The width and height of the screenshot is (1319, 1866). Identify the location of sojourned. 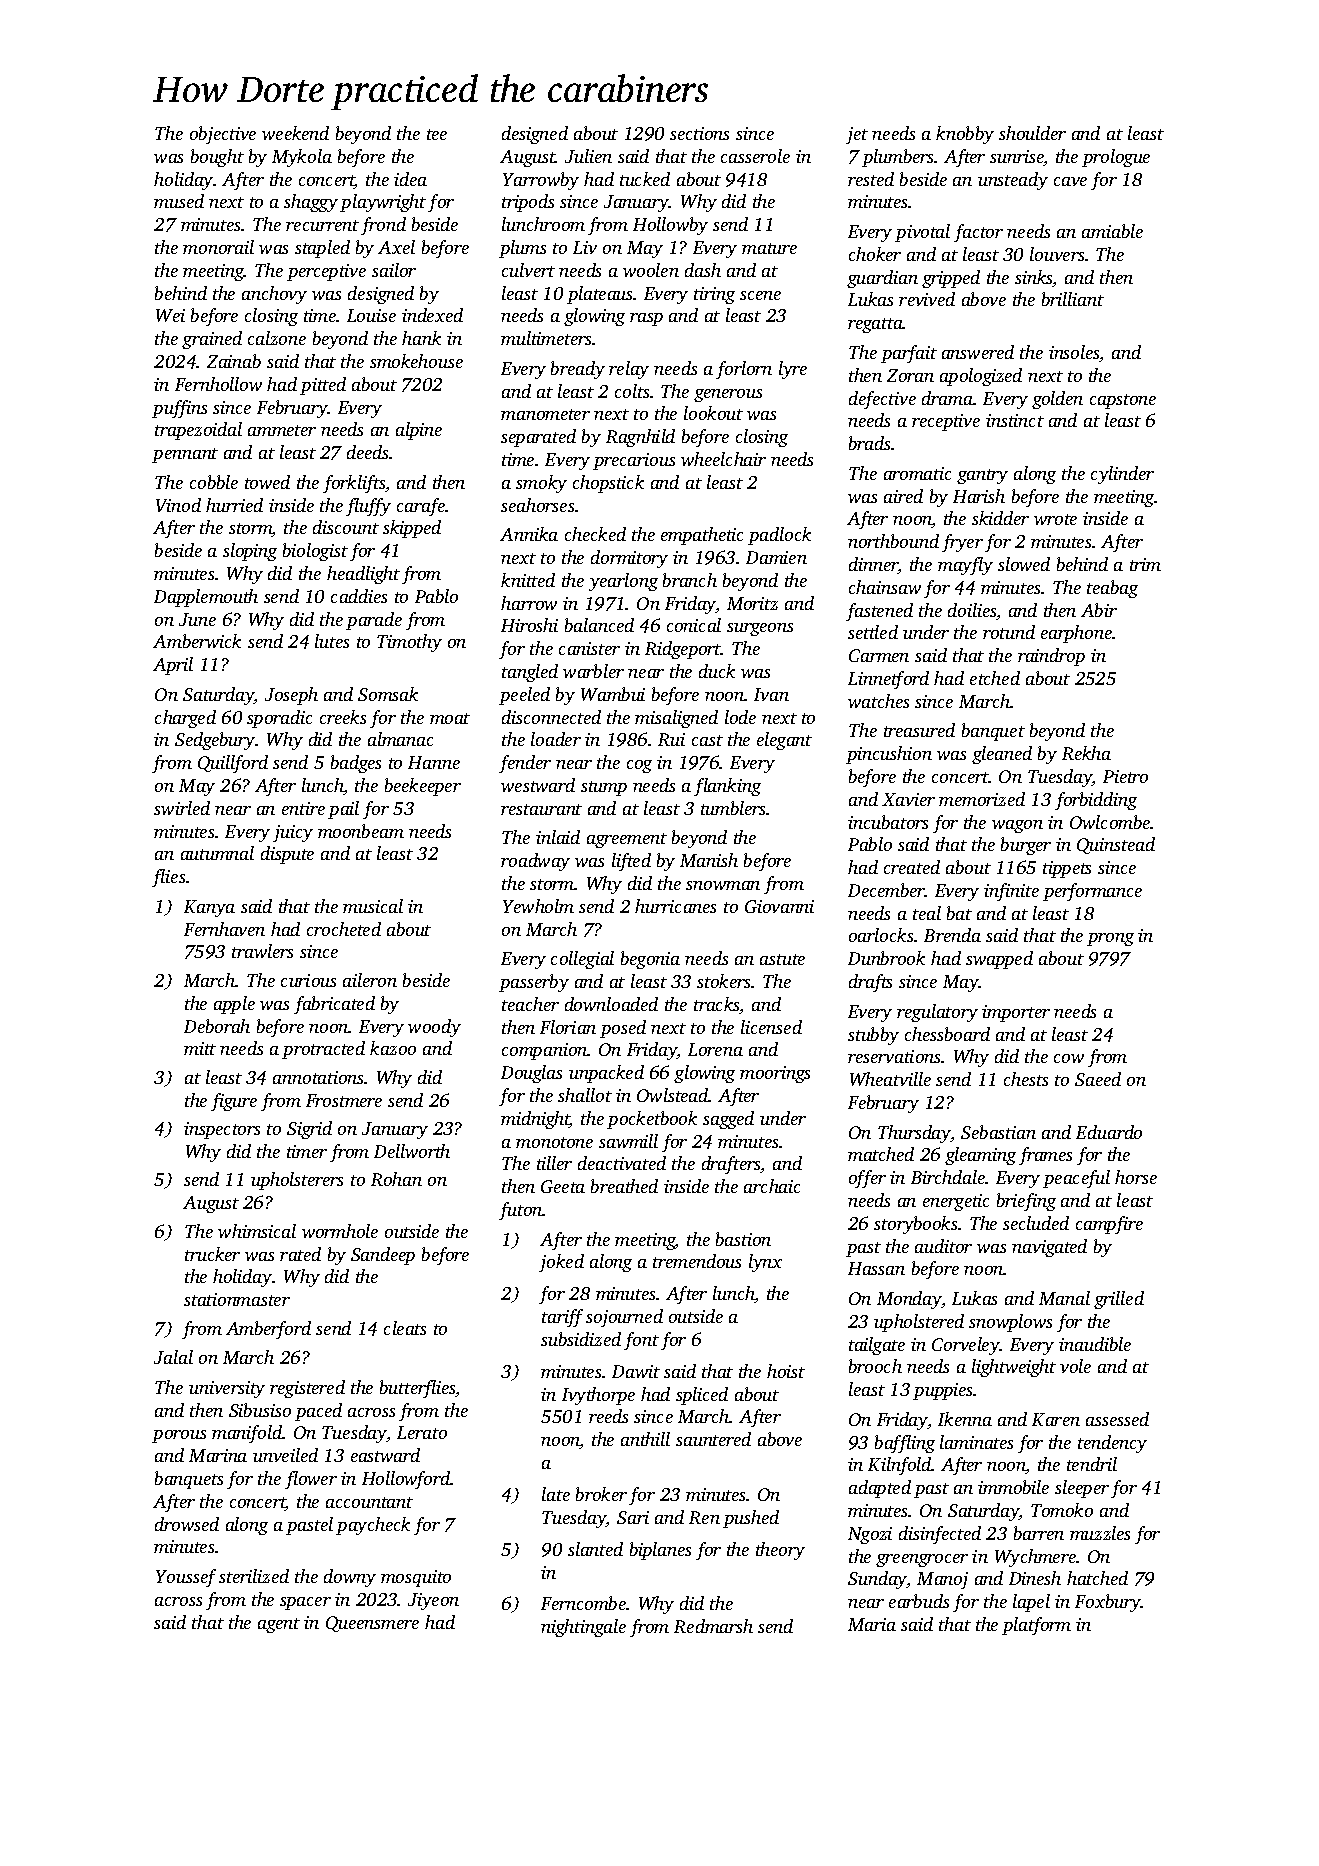
(624, 1318).
